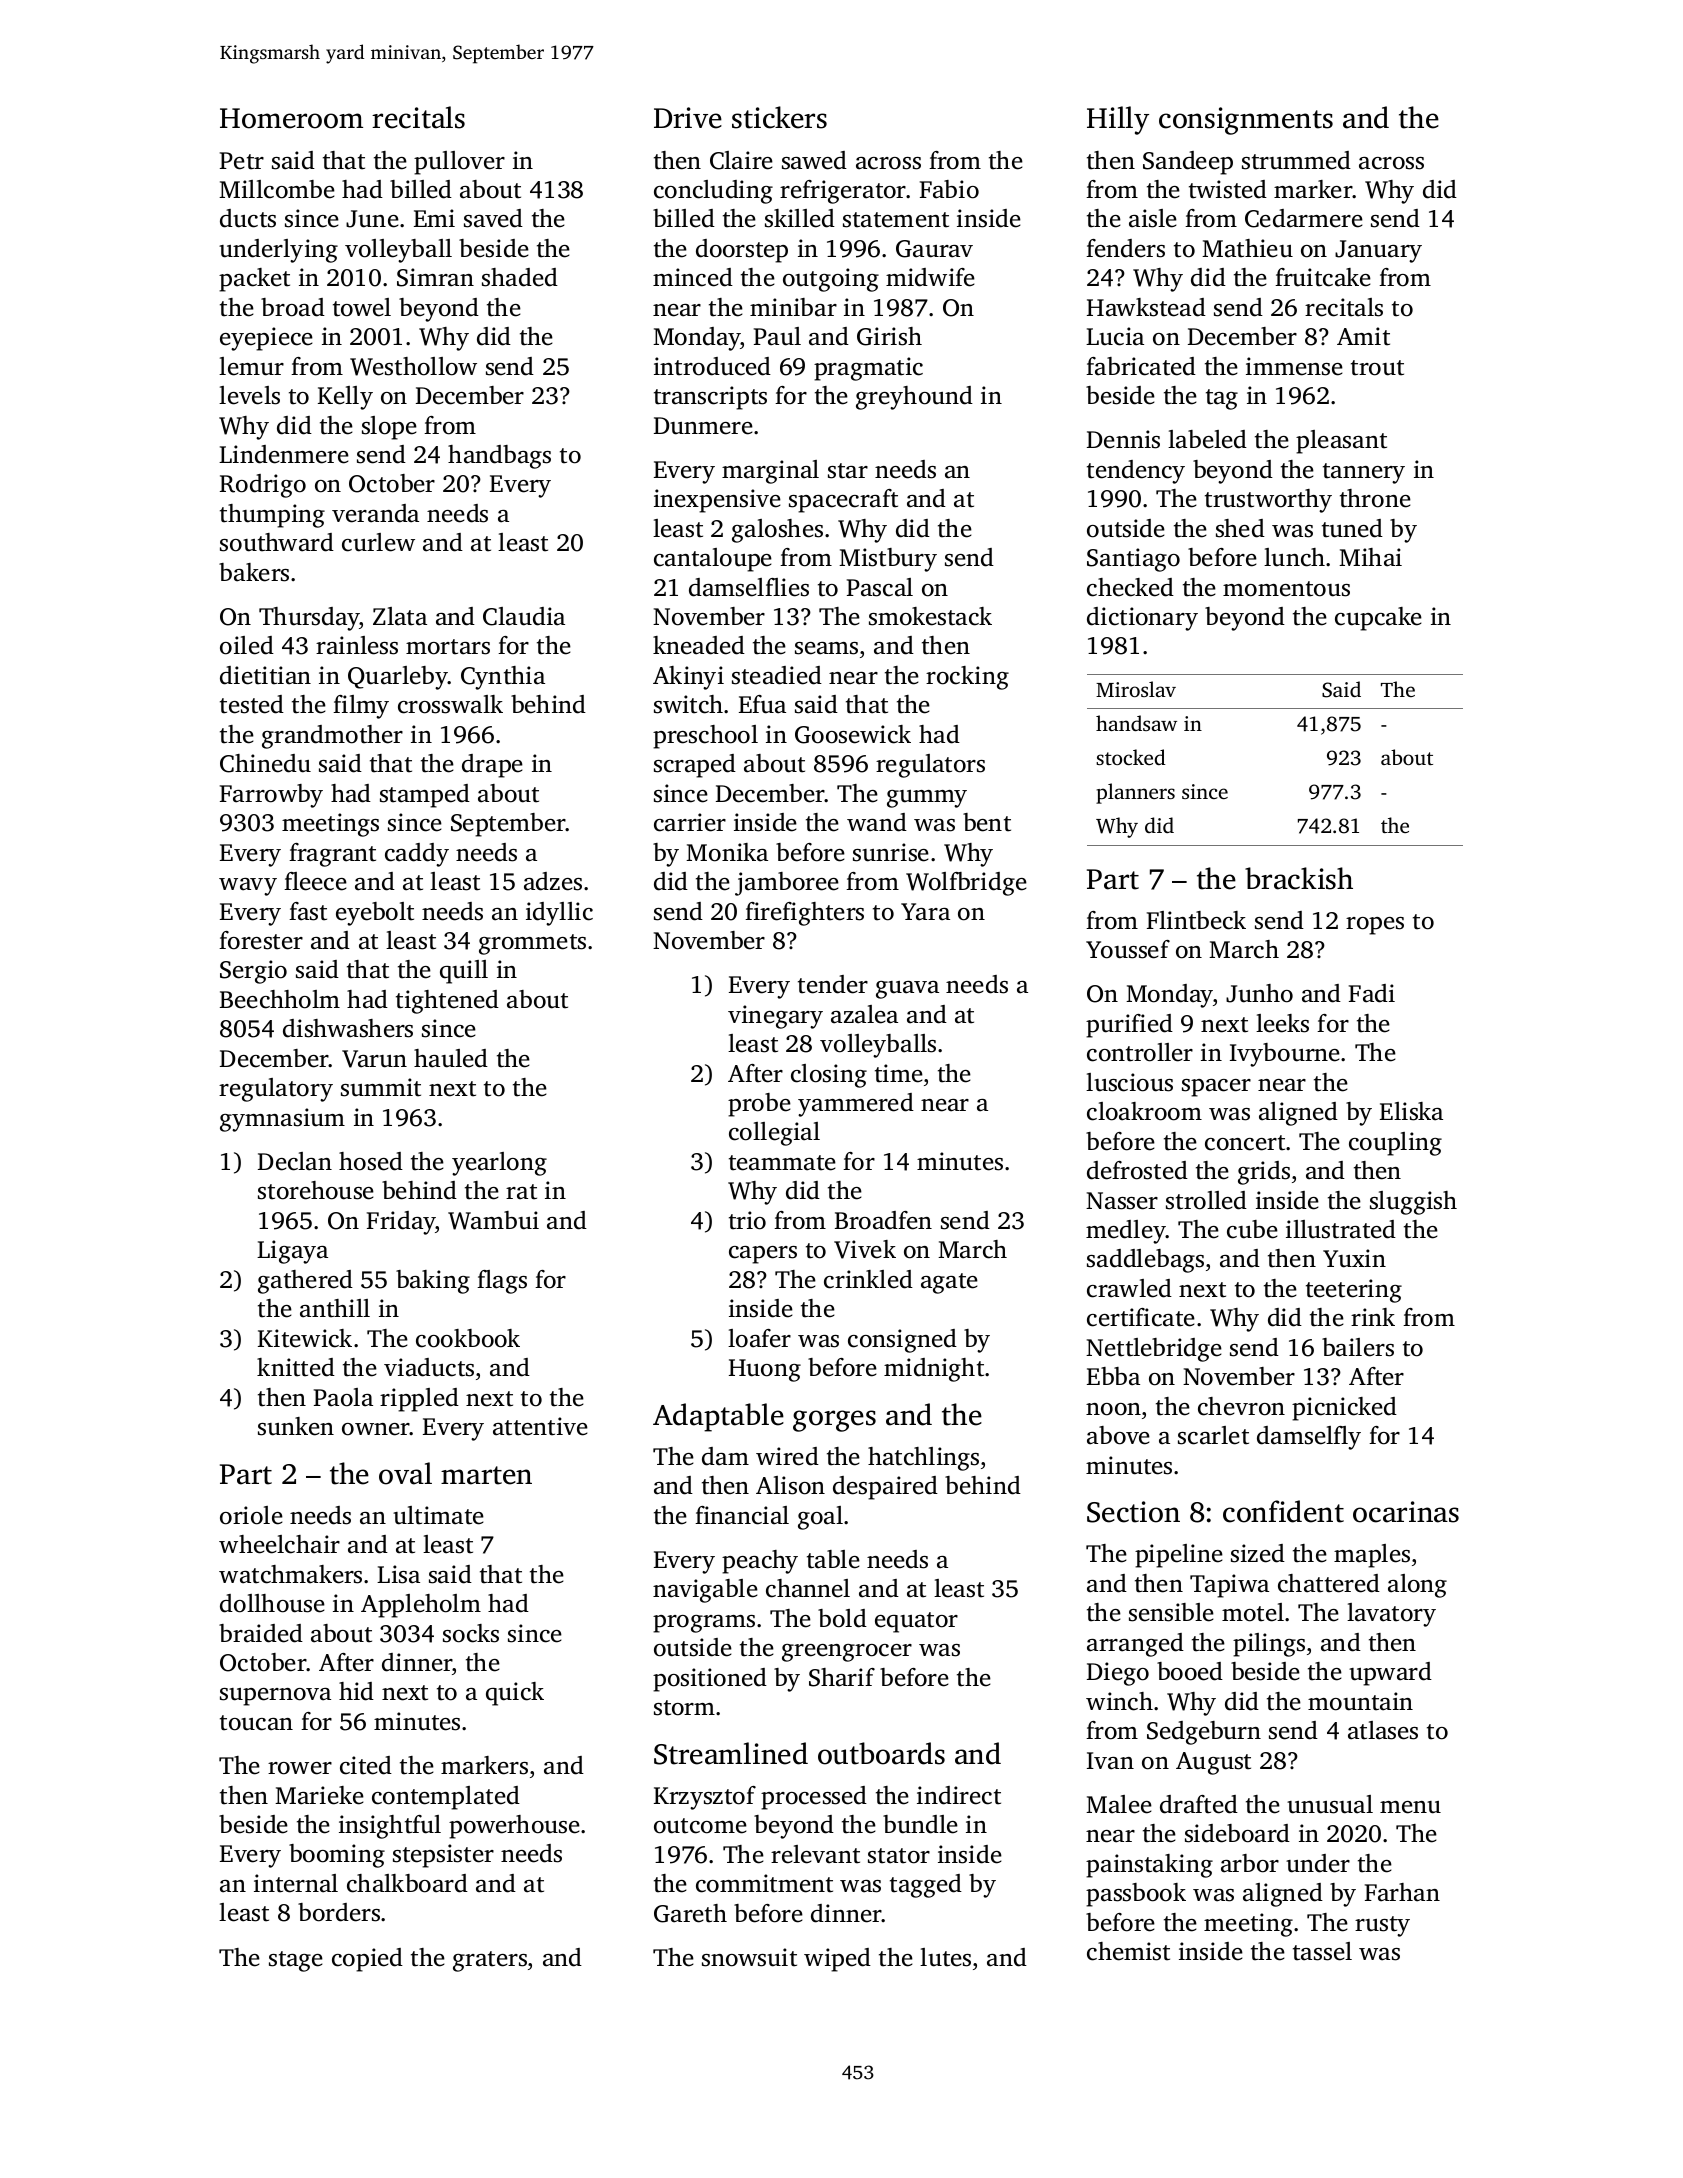 This screenshot has height=2178, width=1683. What do you see at coordinates (1296, 160) in the screenshot?
I see `strummed` at bounding box center [1296, 160].
